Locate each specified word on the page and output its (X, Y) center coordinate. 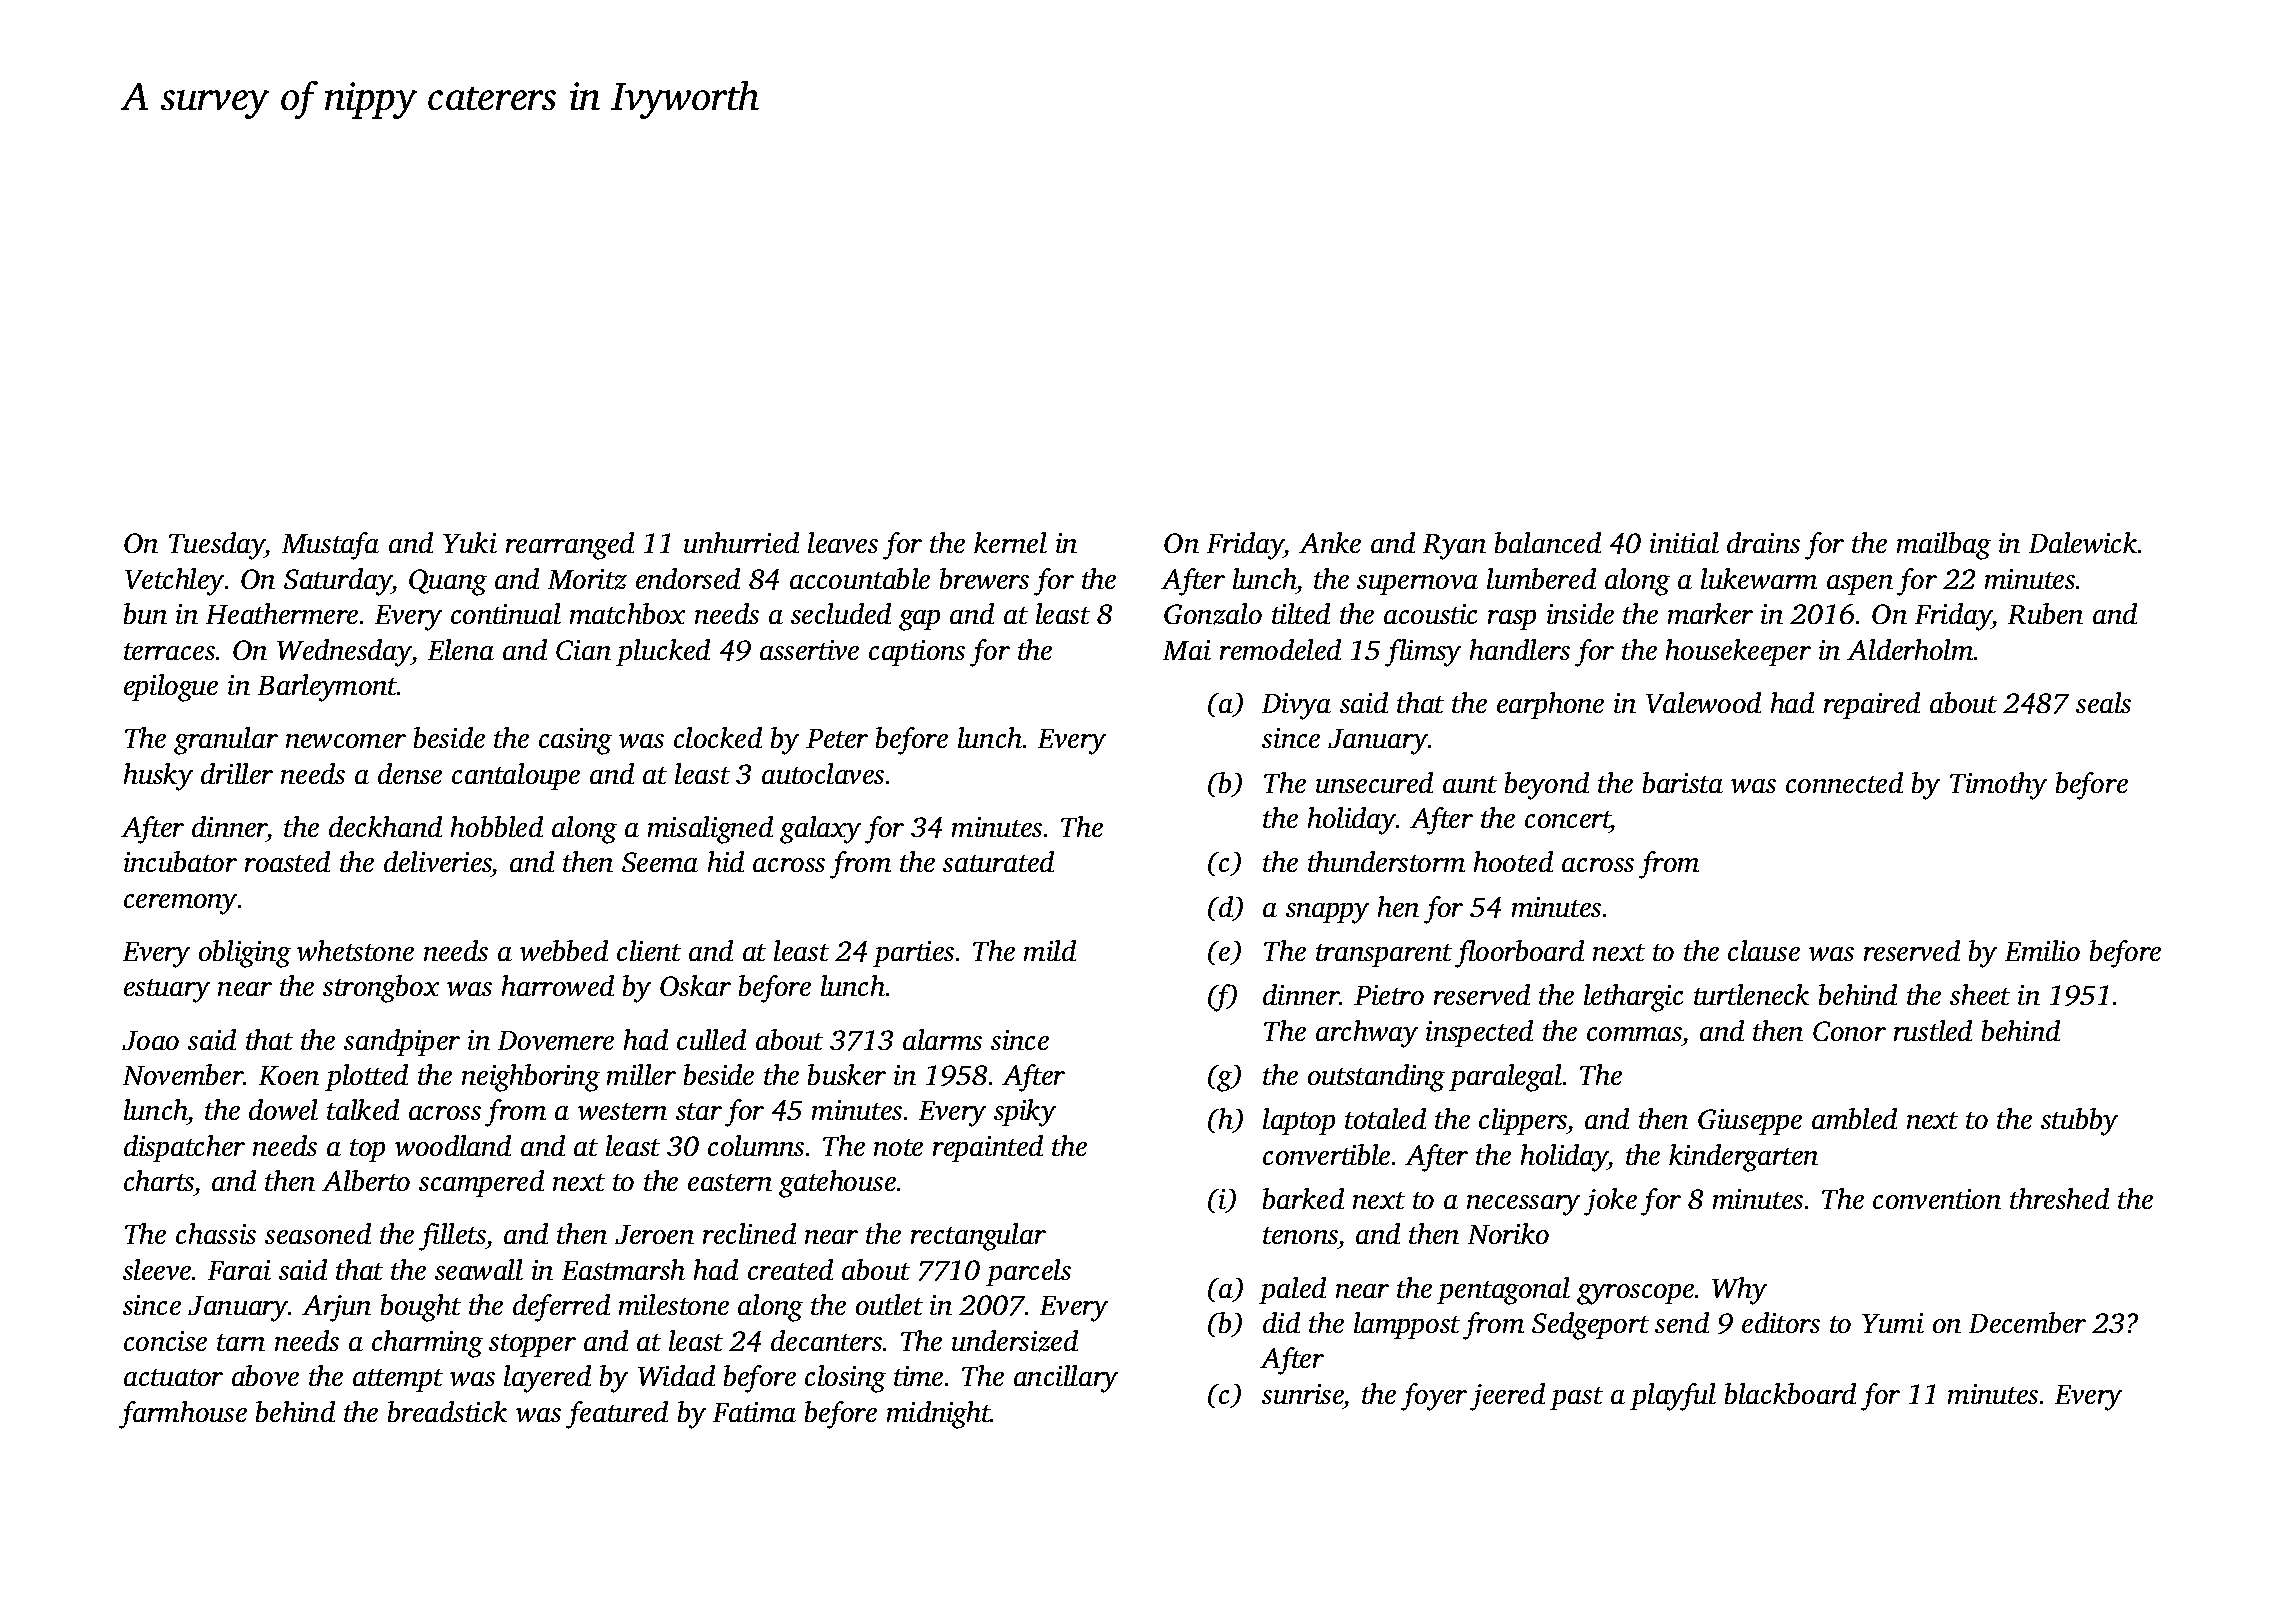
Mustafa (330, 546)
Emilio (2042, 950)
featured (617, 1415)
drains (1763, 542)
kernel (1010, 542)
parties (913, 954)
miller (641, 1074)
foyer (1434, 1397)
